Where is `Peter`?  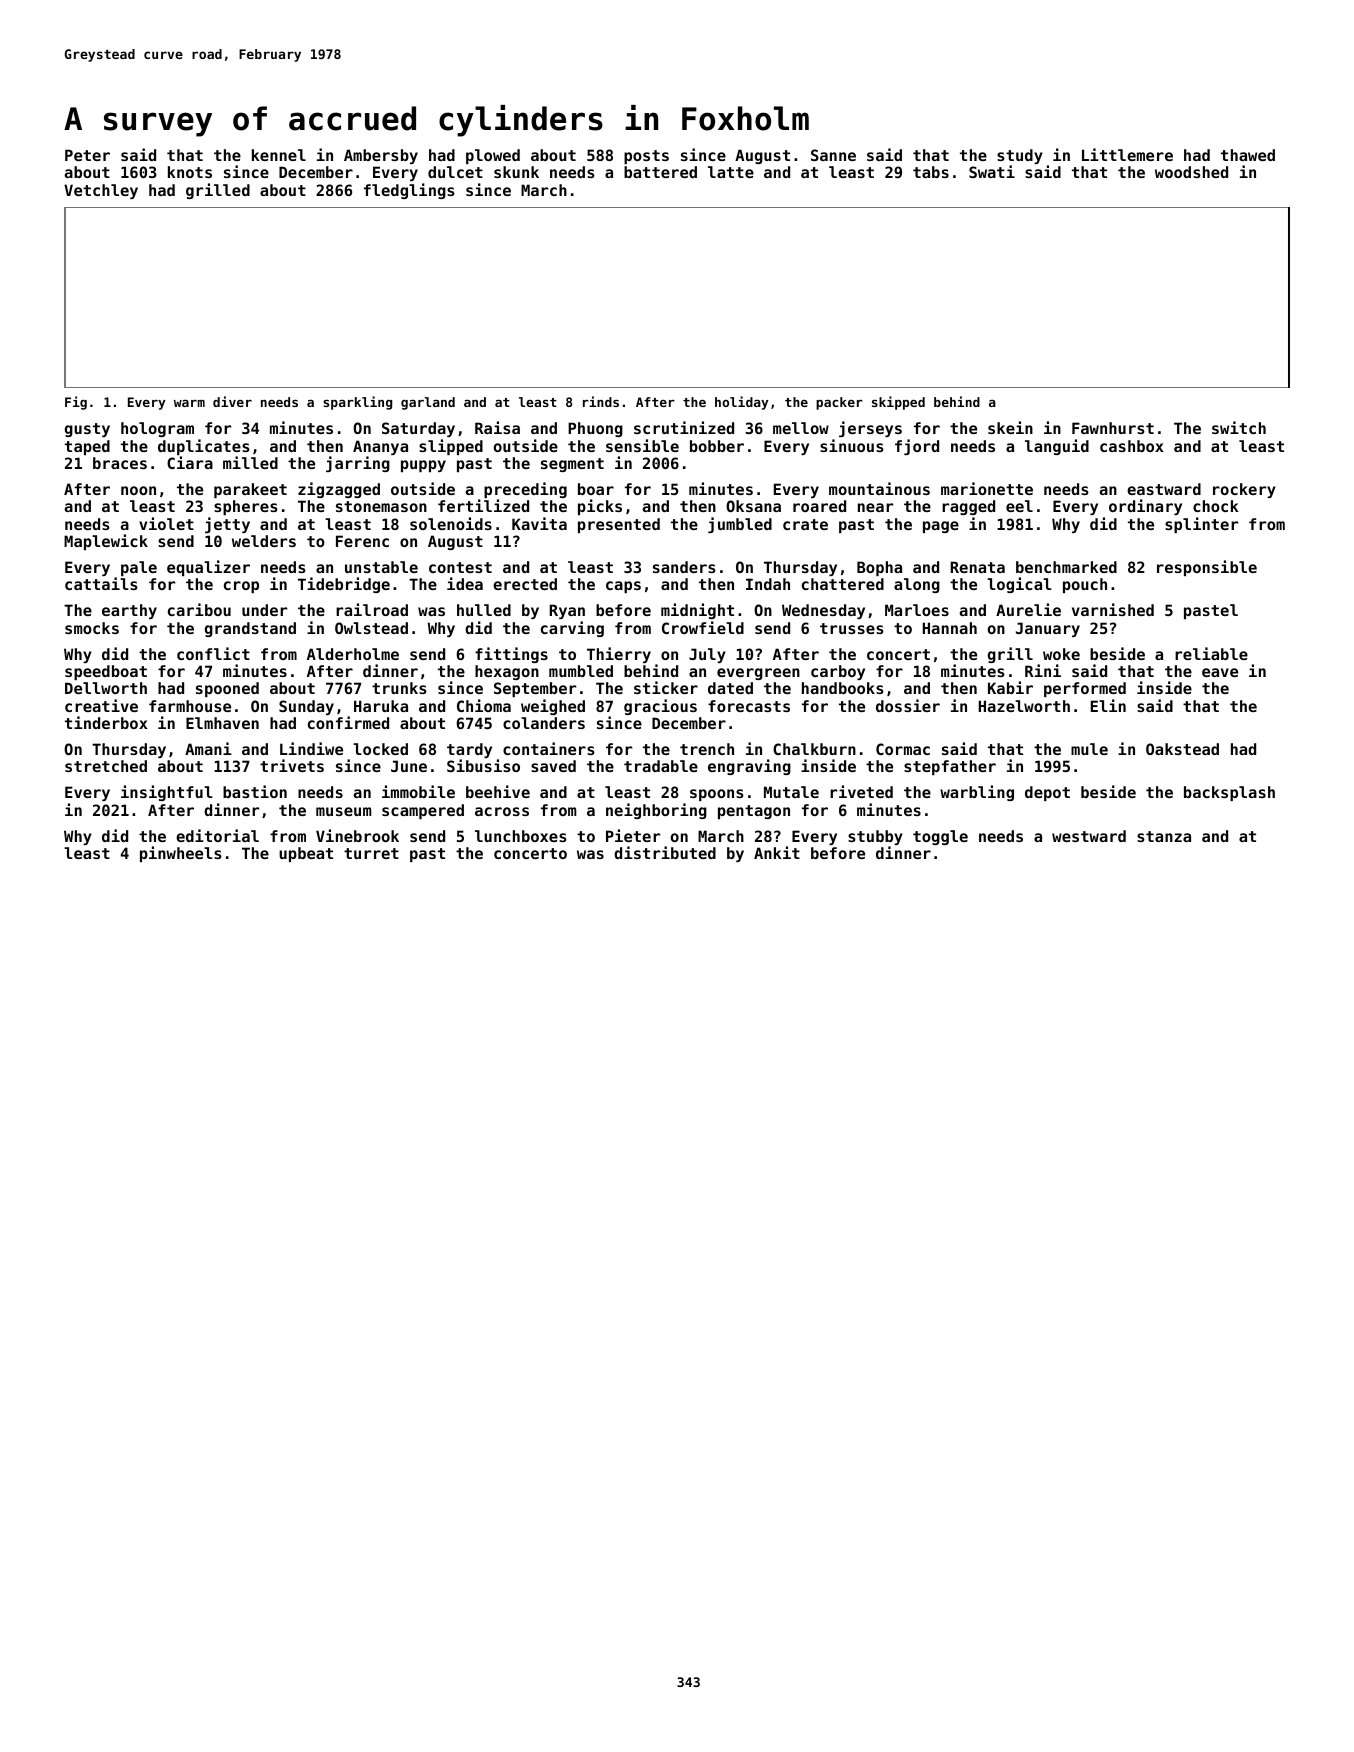
Peter is located at coordinates (87, 155).
